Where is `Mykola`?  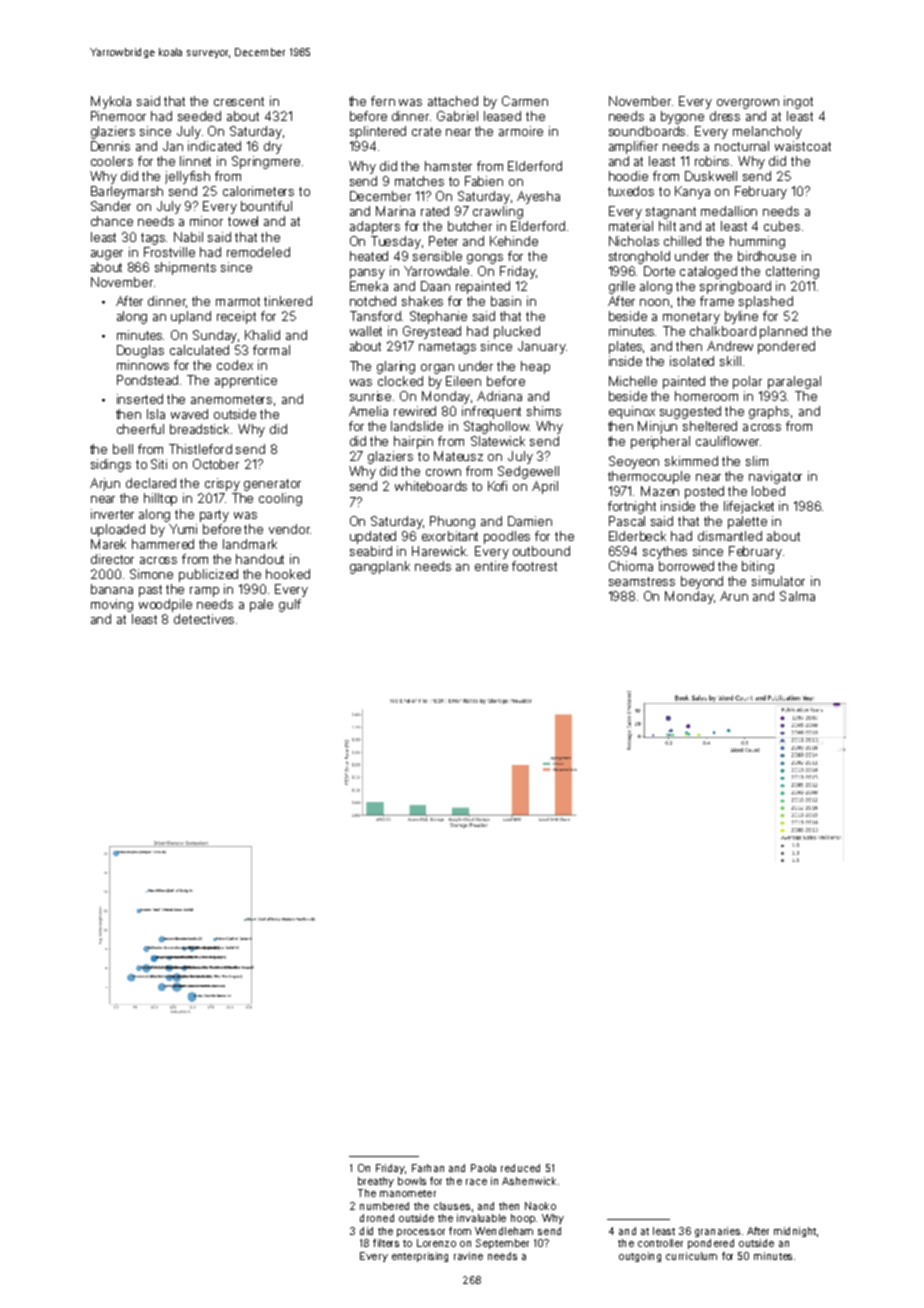 Mykola is located at coordinates (111, 102).
